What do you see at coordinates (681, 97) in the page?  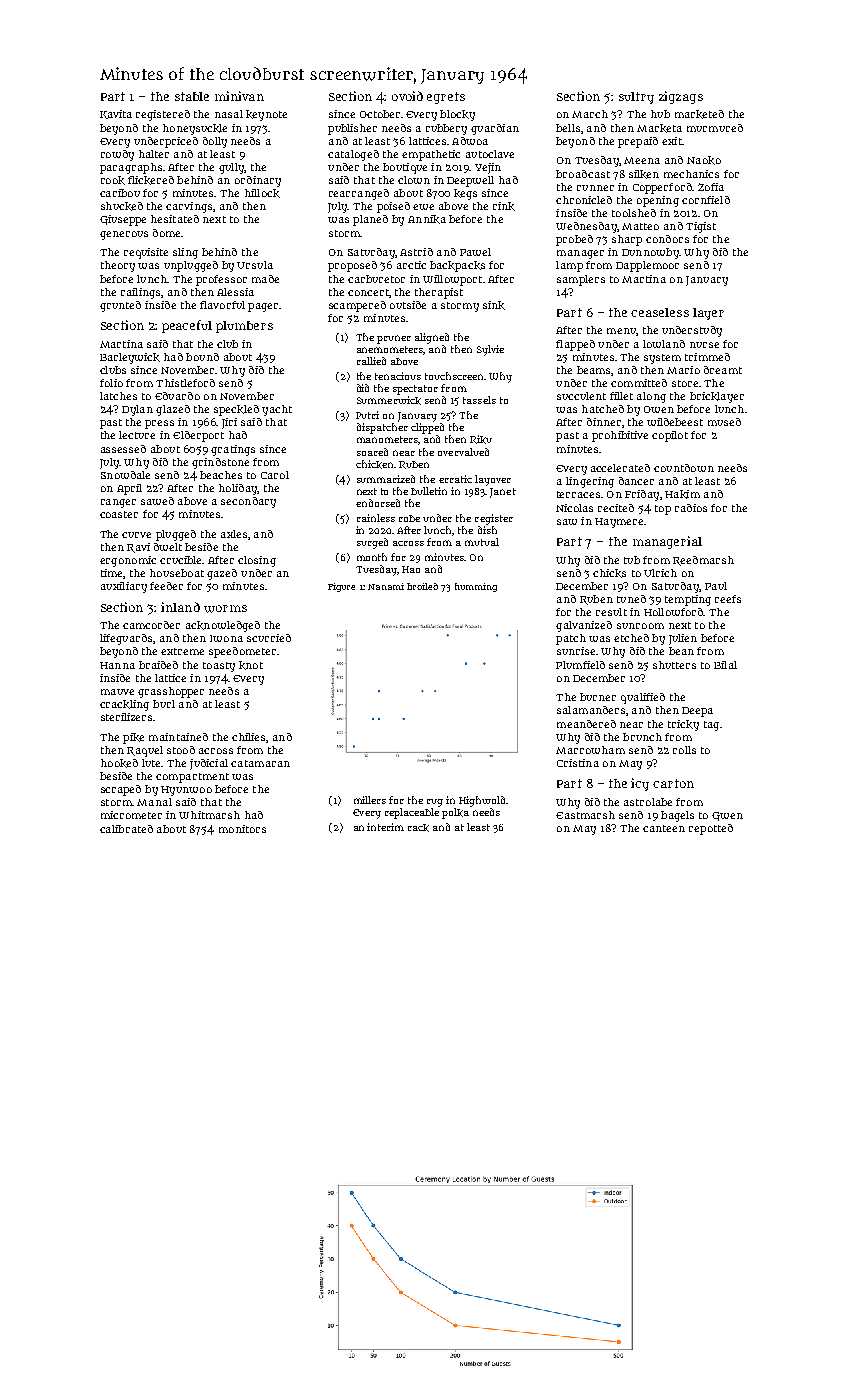 I see `zigzags` at bounding box center [681, 97].
